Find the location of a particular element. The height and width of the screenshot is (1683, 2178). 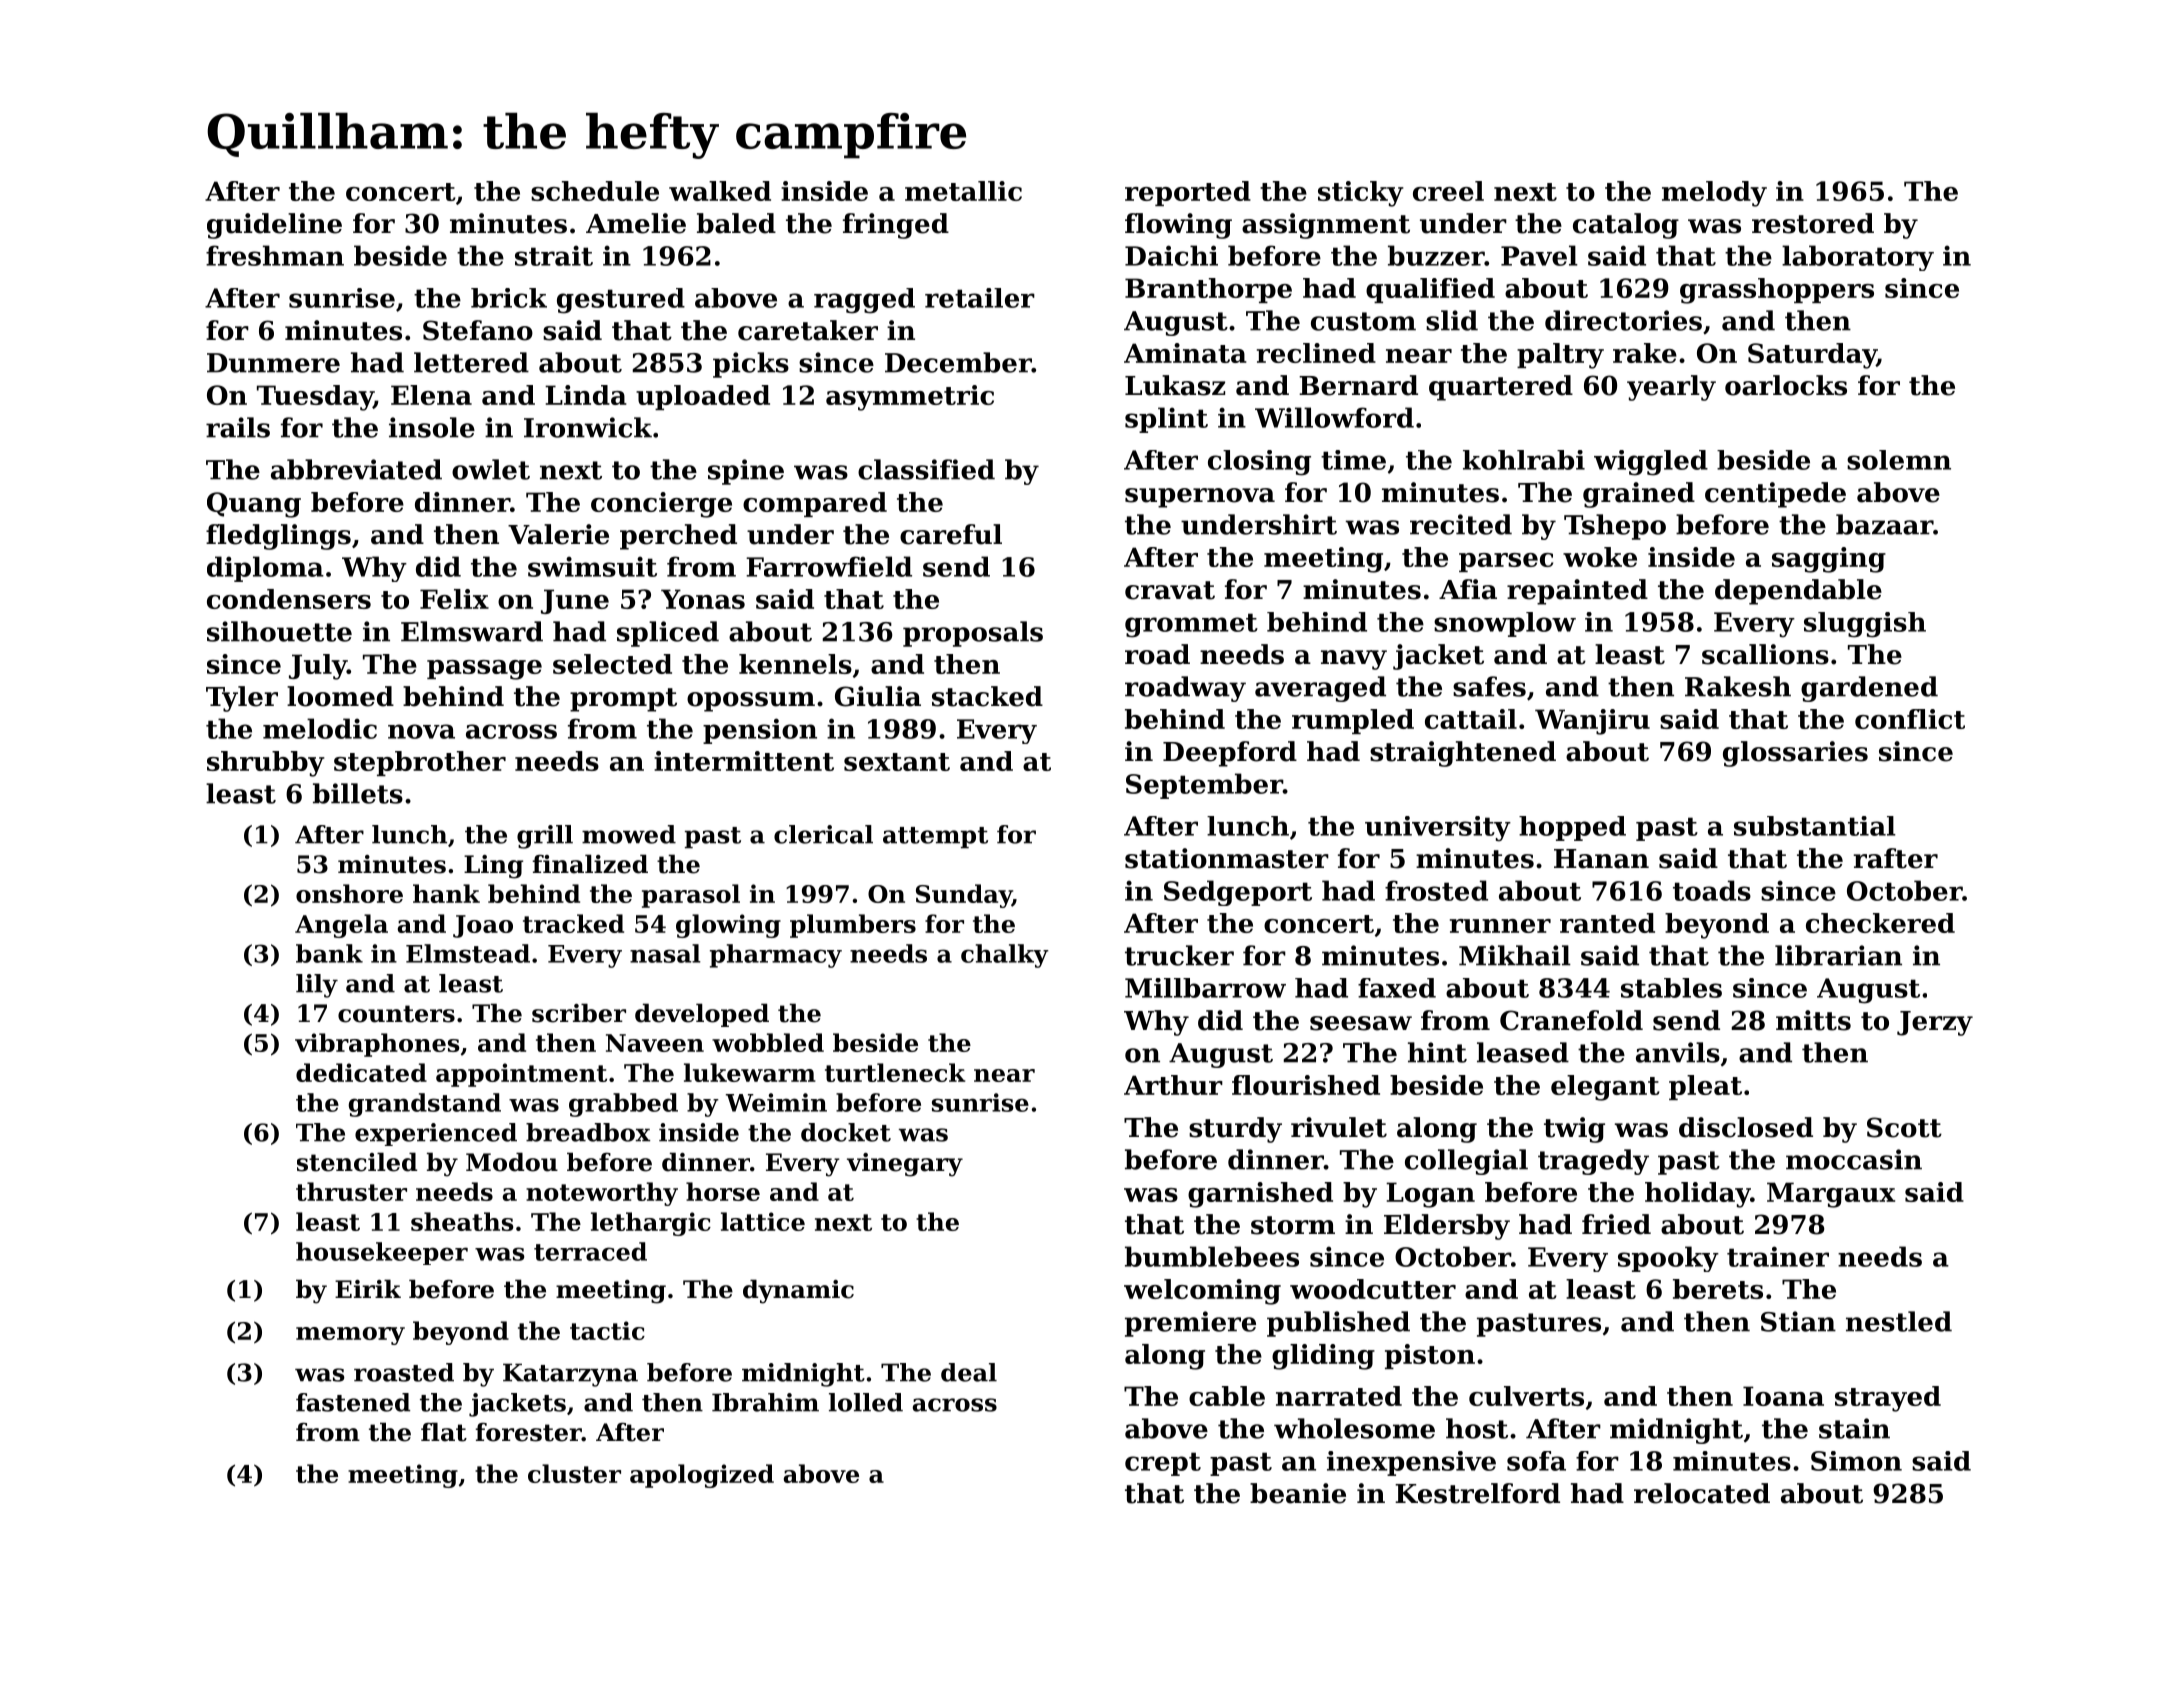

perched is located at coordinates (678, 537).
